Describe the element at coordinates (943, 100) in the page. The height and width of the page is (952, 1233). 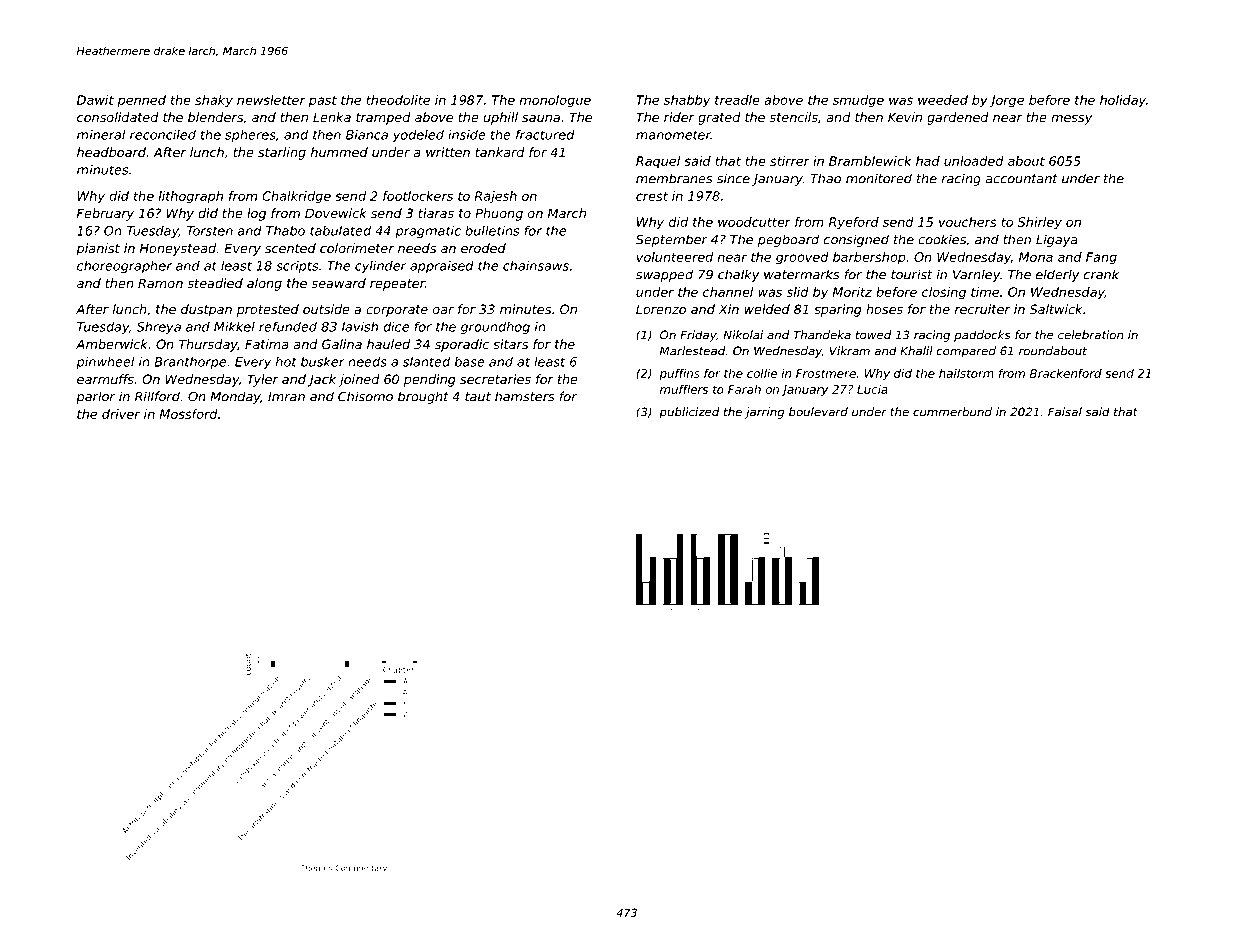
I see `weeded` at that location.
